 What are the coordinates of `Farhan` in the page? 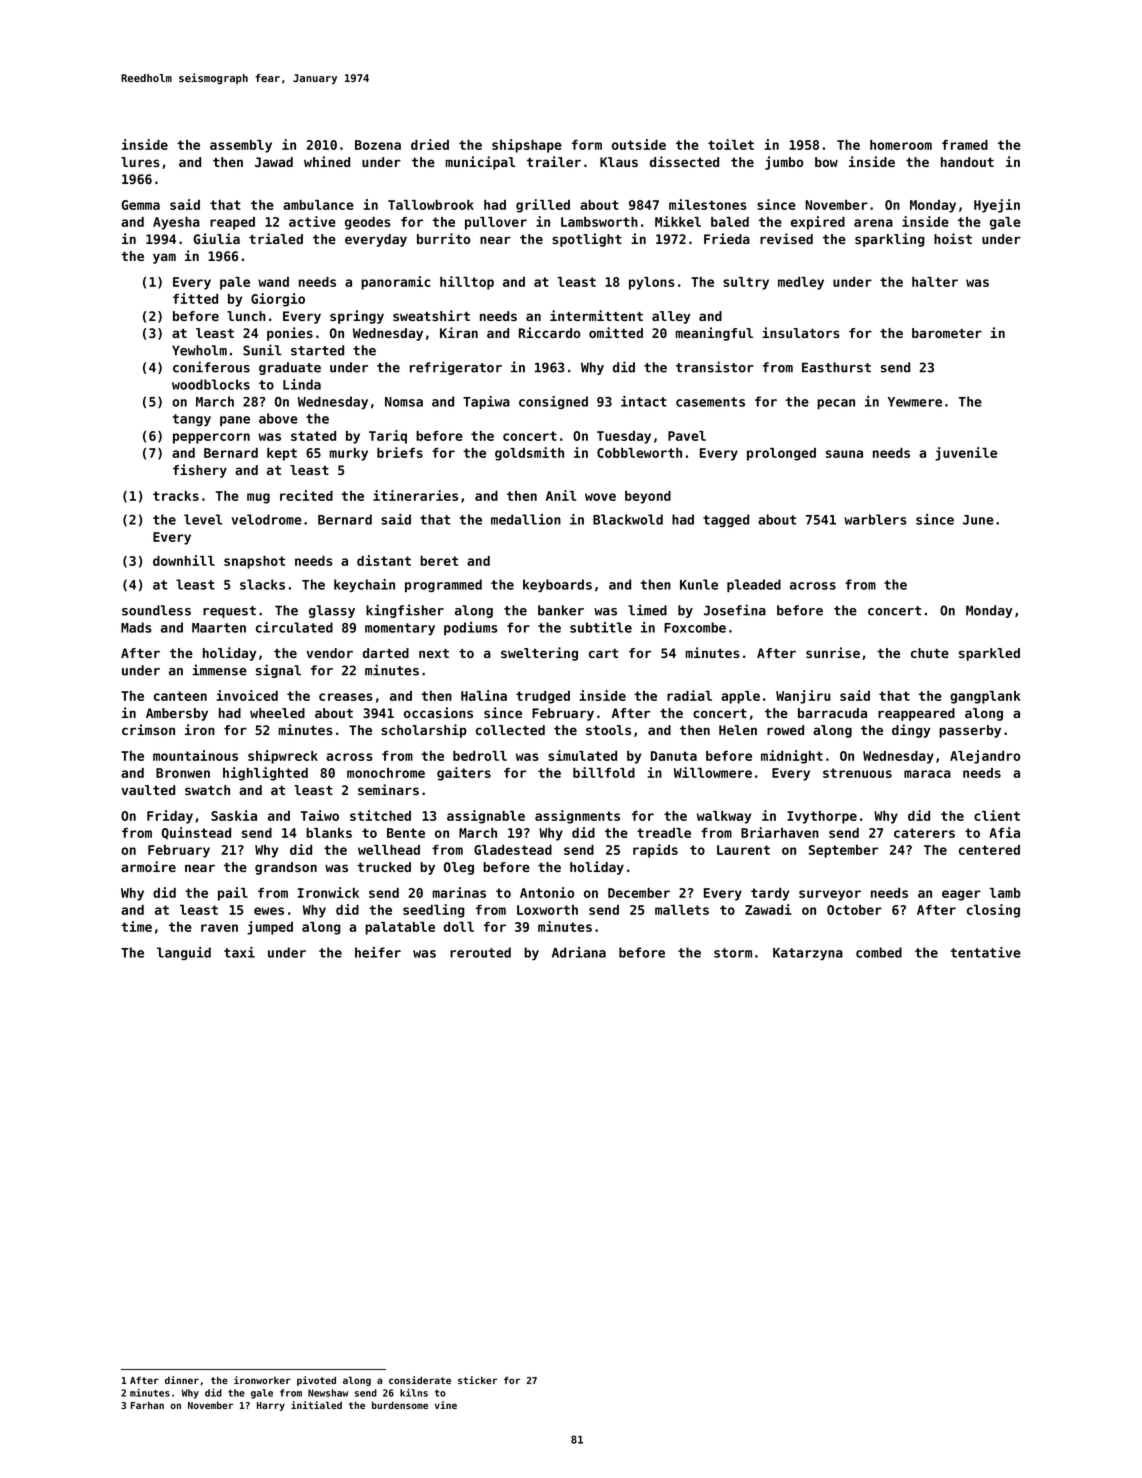 It's located at (147, 1405).
